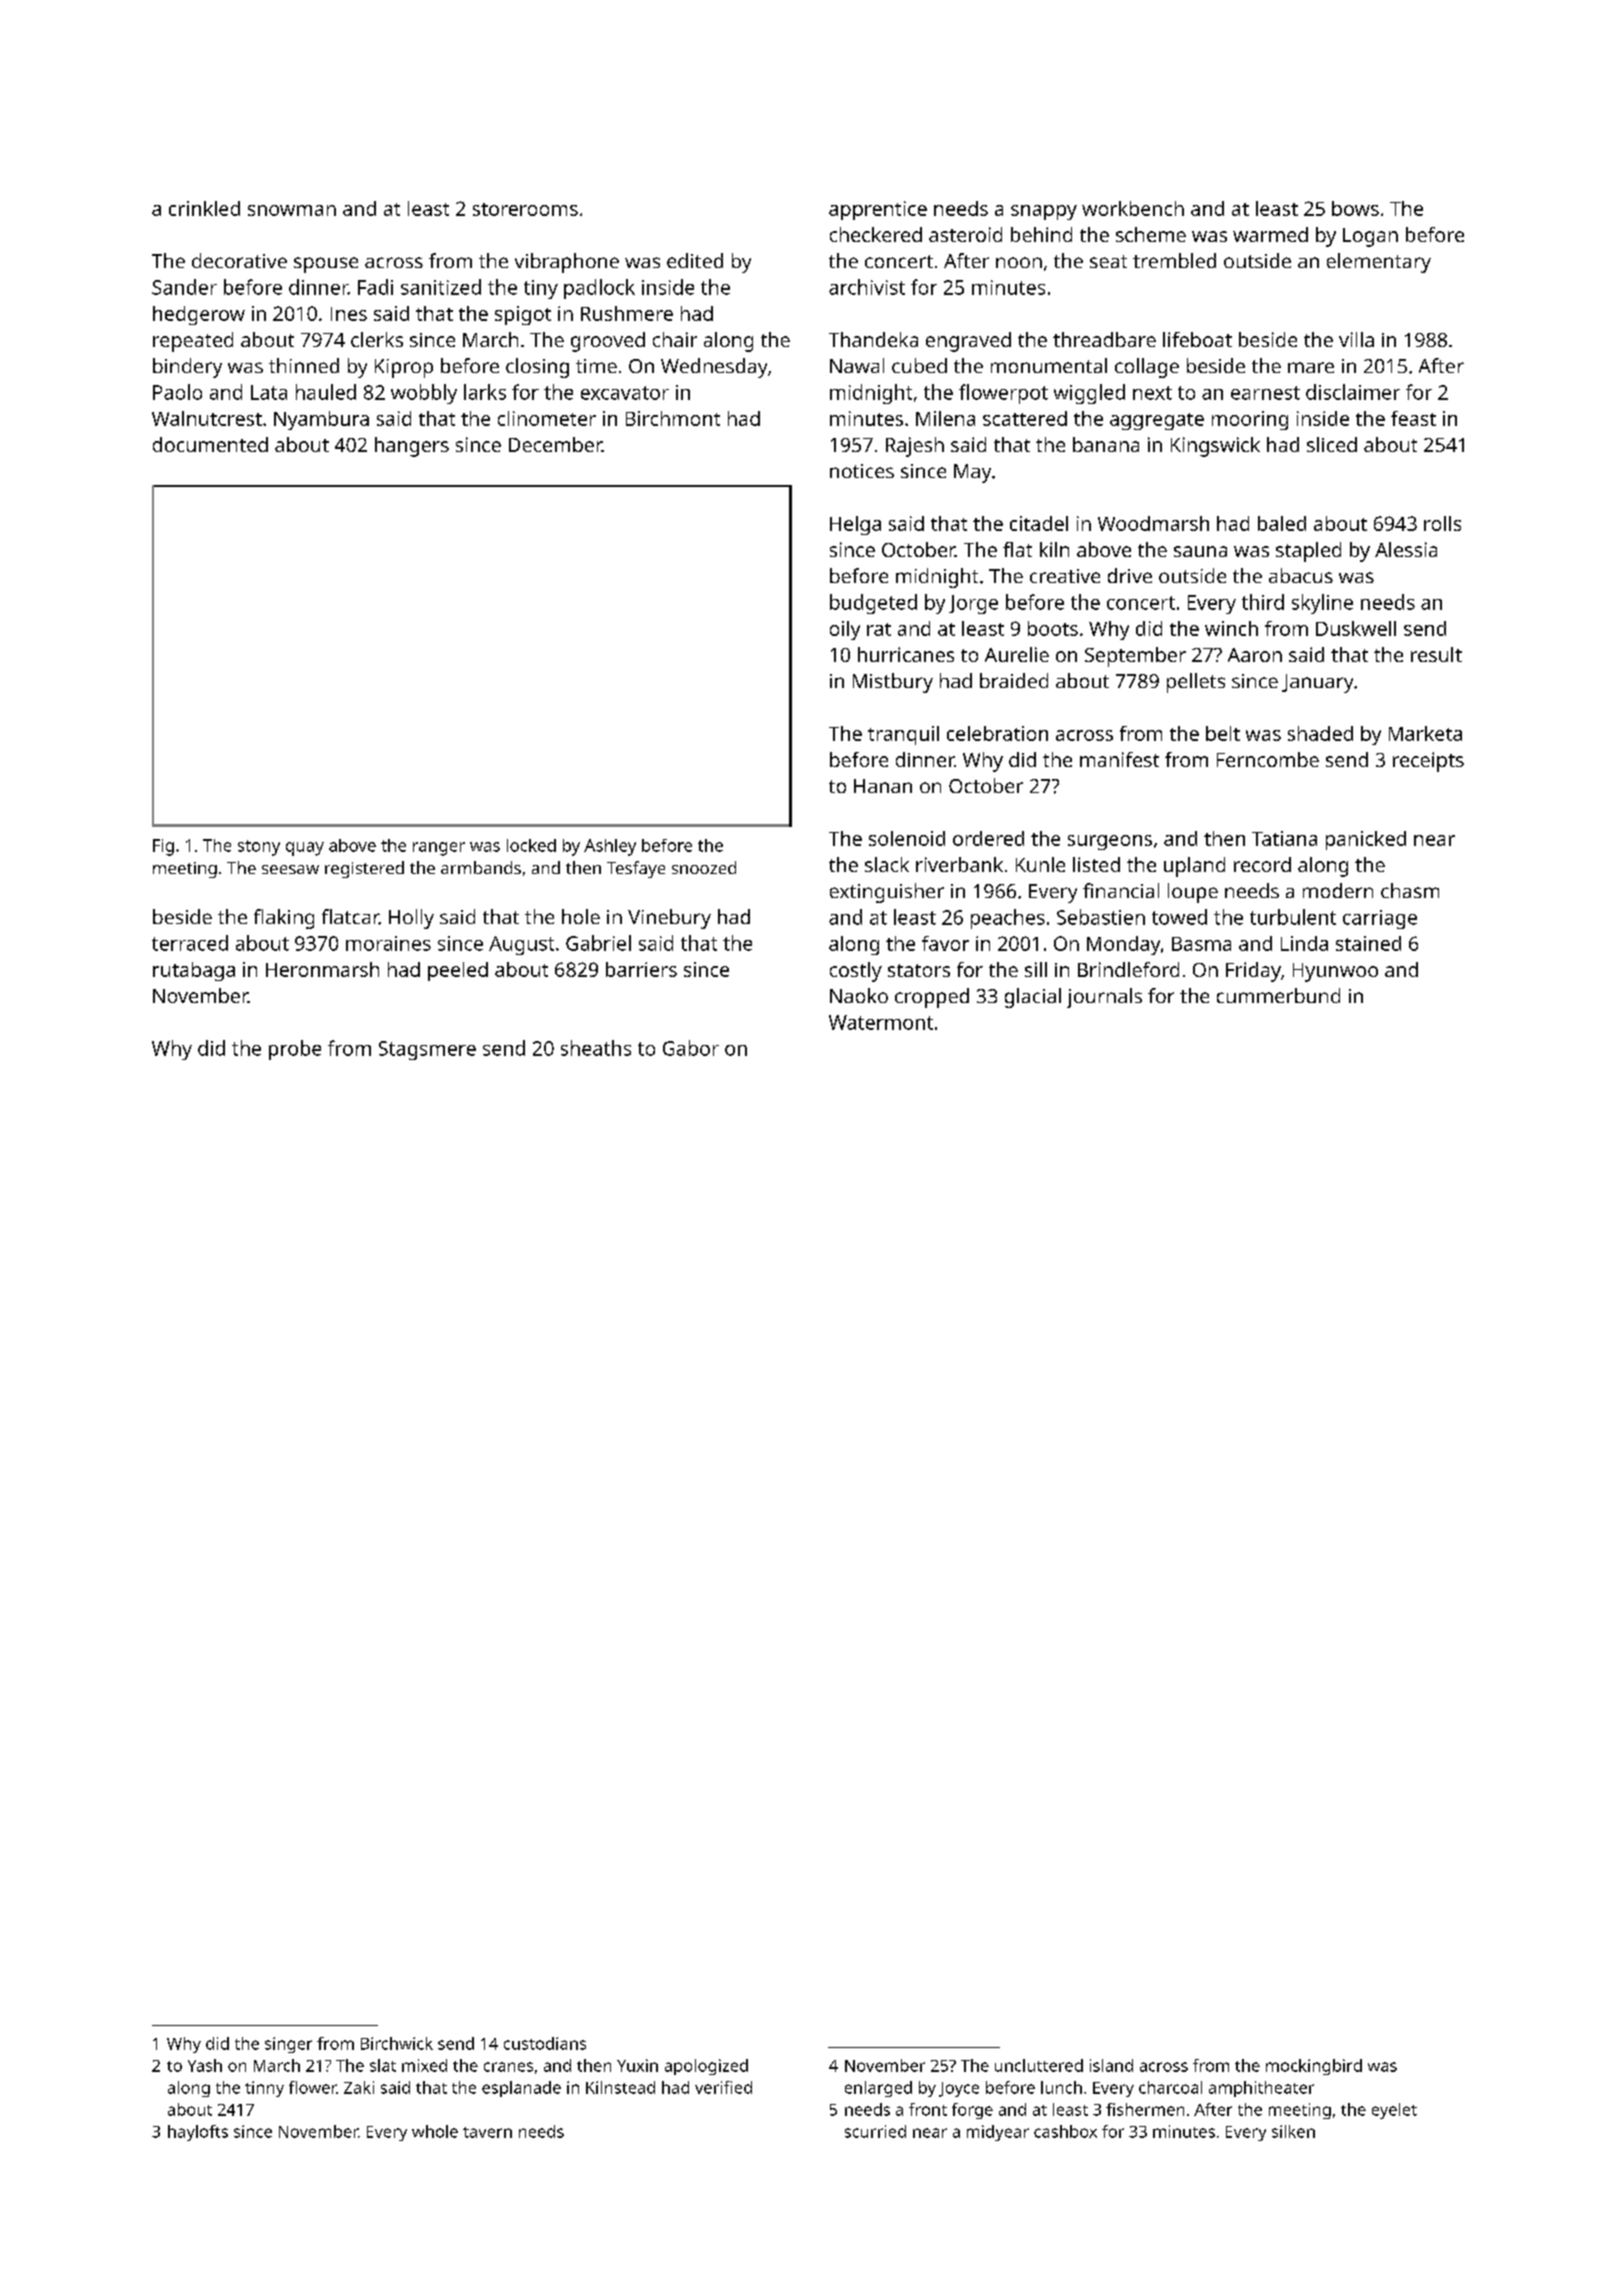 The height and width of the screenshot is (2292, 1620). I want to click on storerooms, so click(525, 209).
